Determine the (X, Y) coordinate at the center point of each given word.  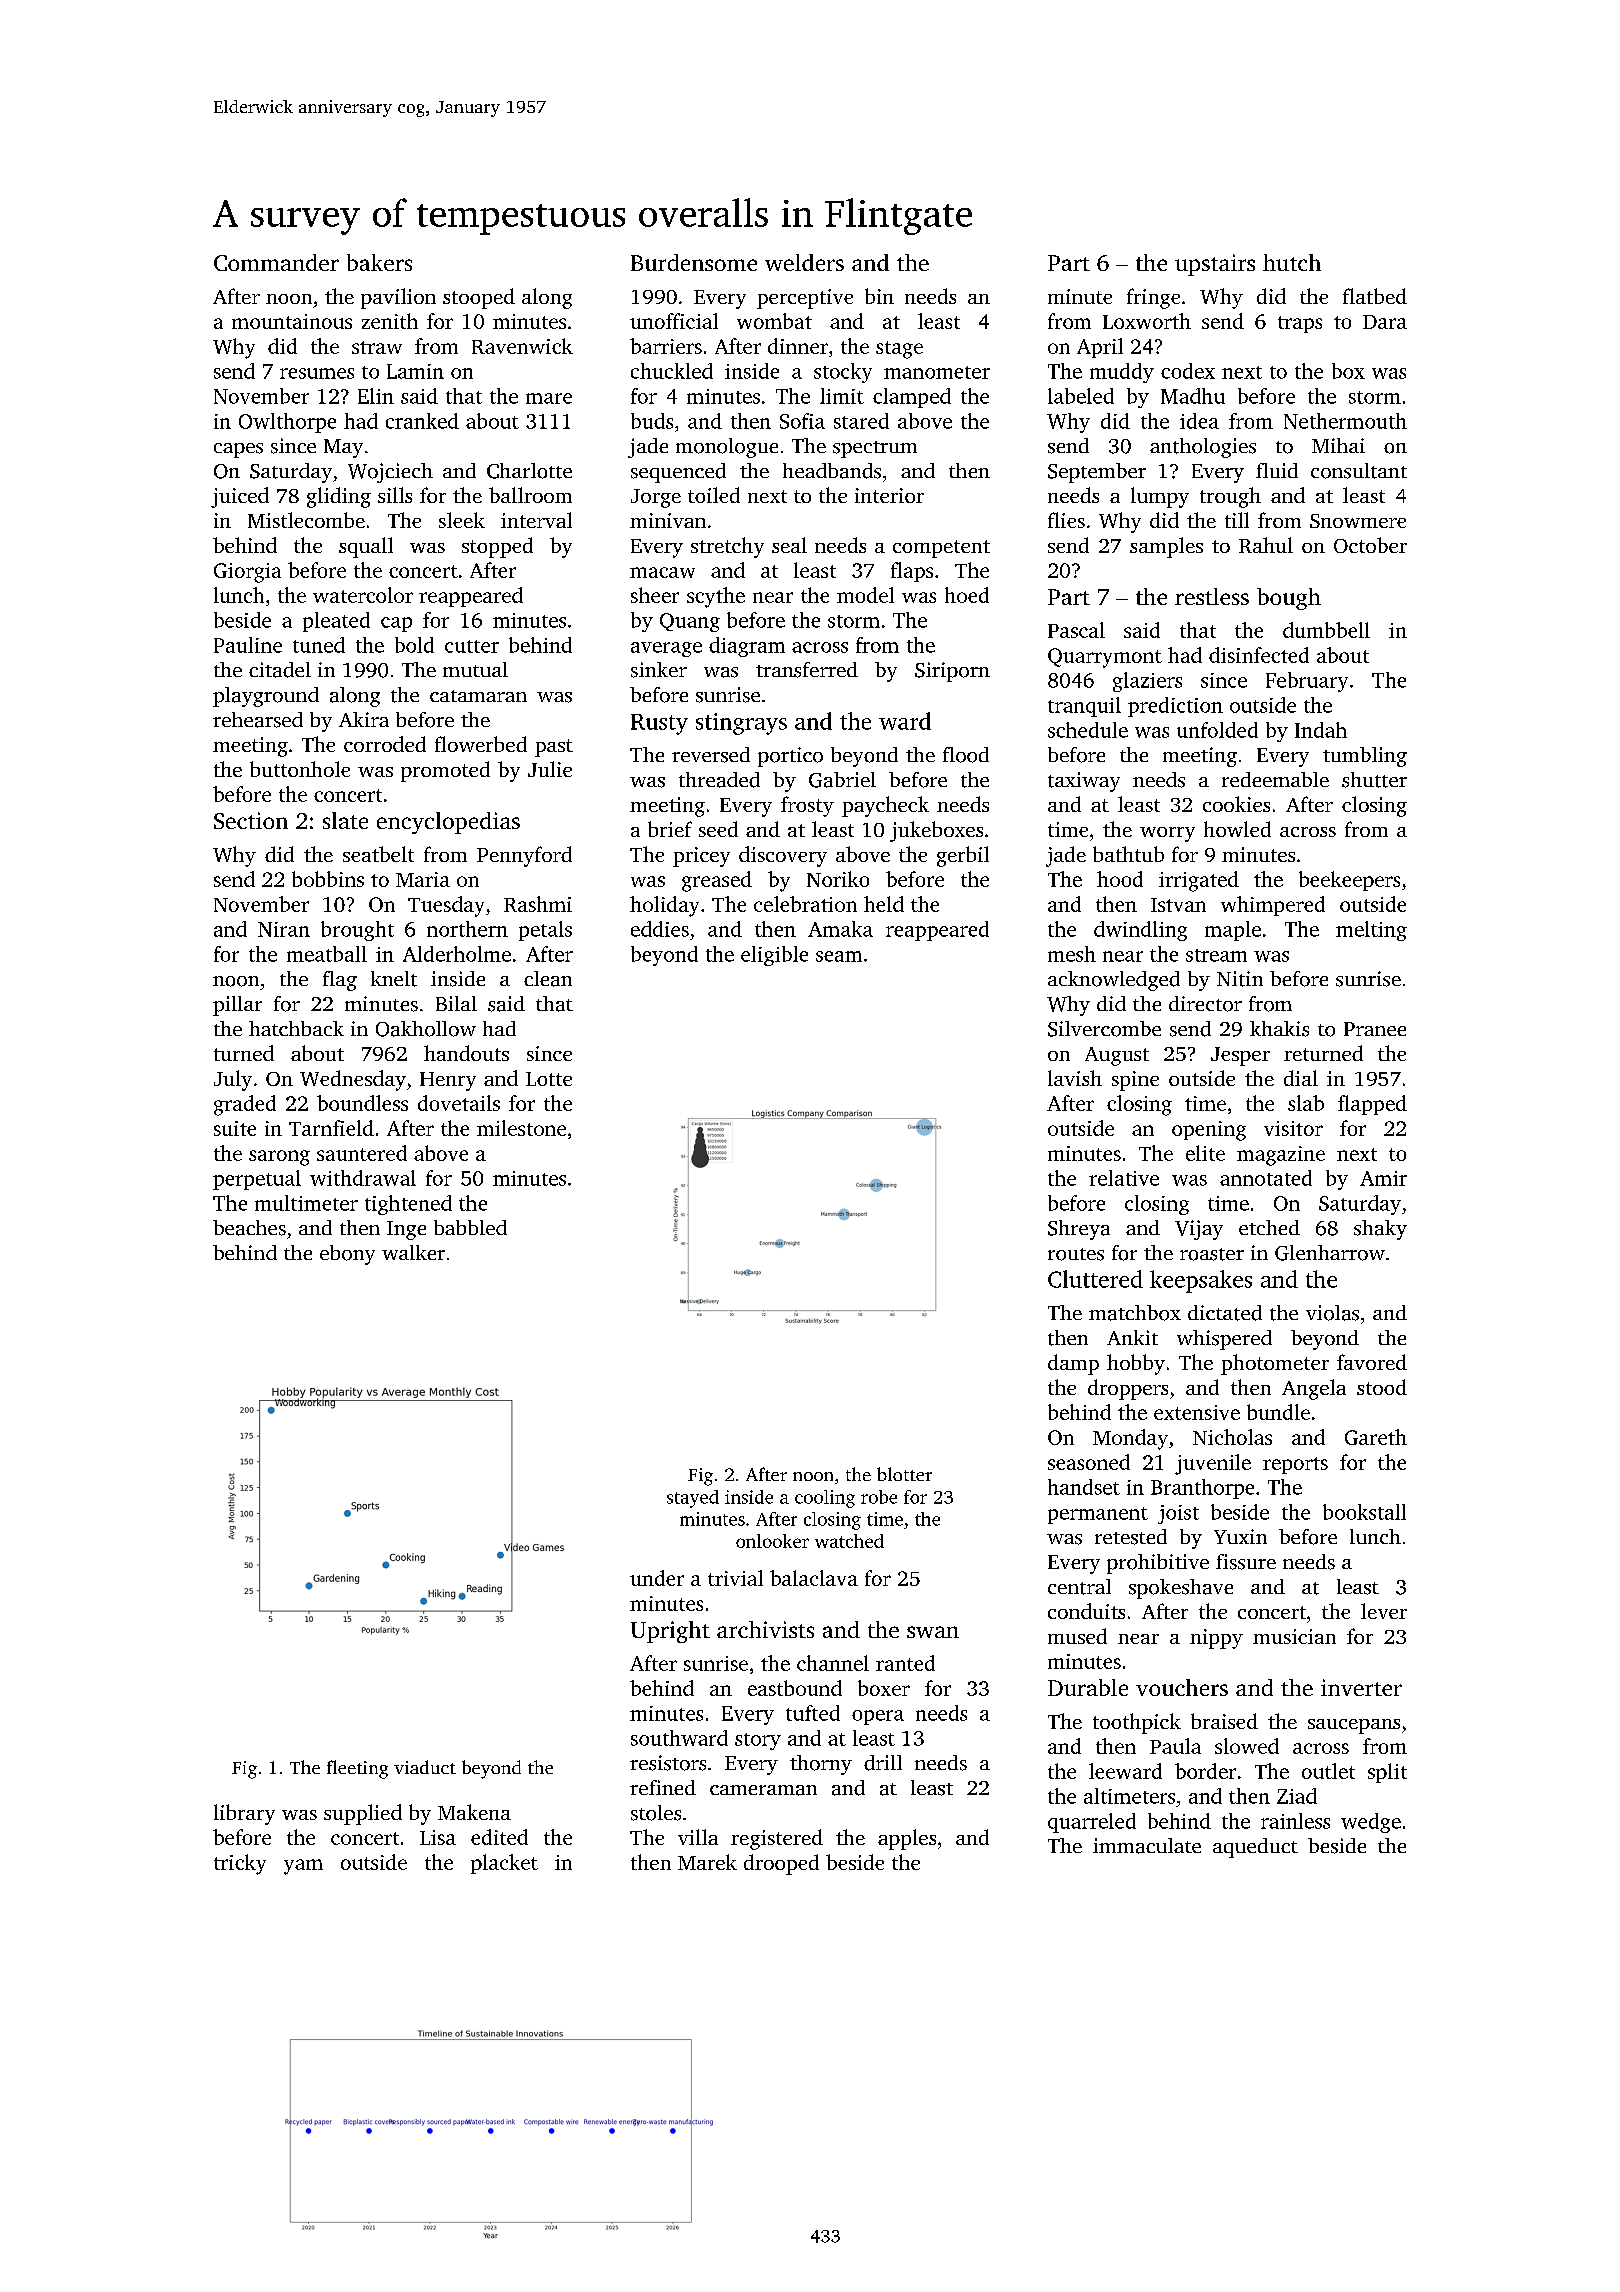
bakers (379, 262)
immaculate (1147, 1846)
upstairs (1215, 265)
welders (804, 262)
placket (504, 1864)
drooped (781, 1864)
